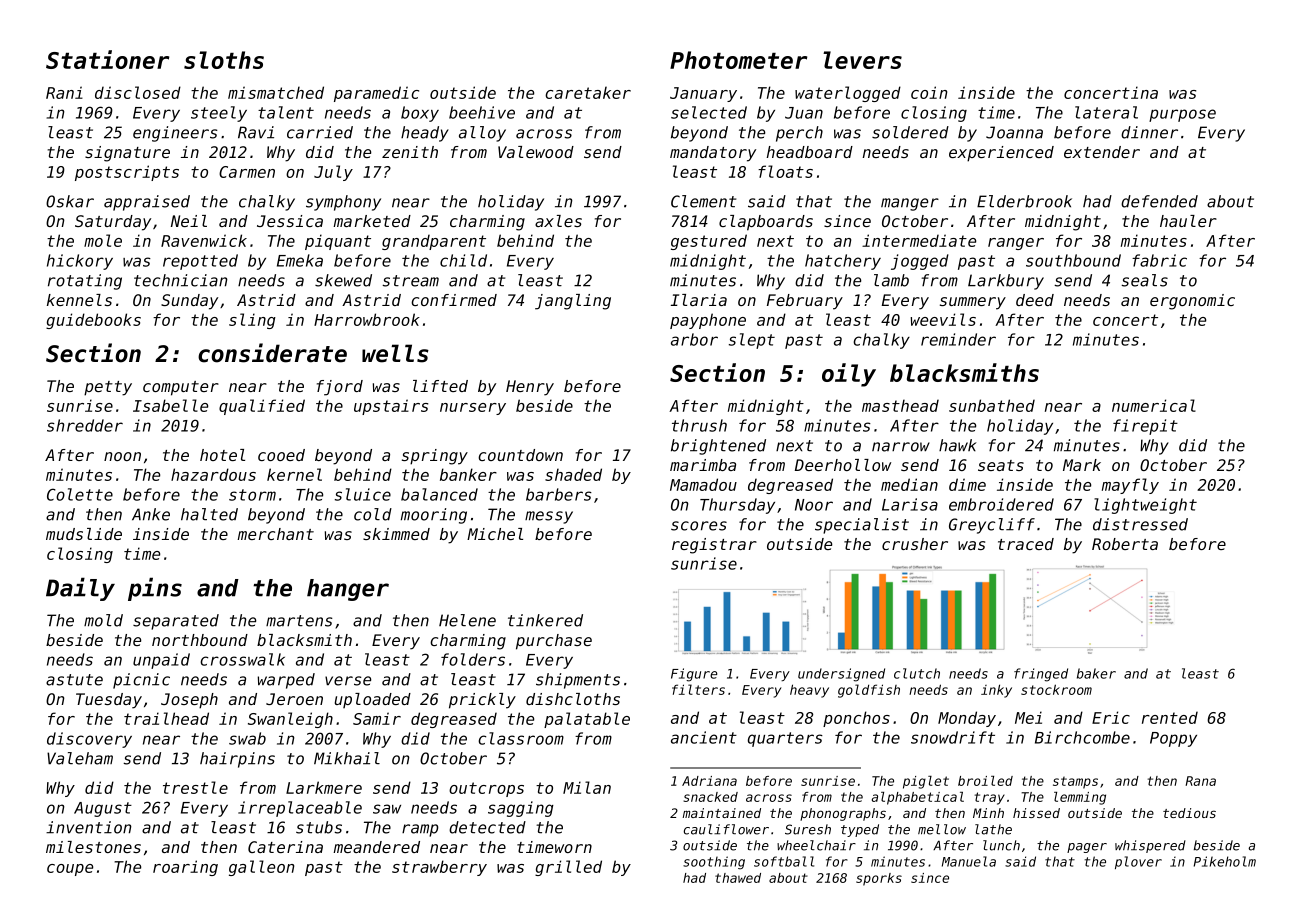 The image size is (1308, 924). I want to click on halted, so click(209, 514).
